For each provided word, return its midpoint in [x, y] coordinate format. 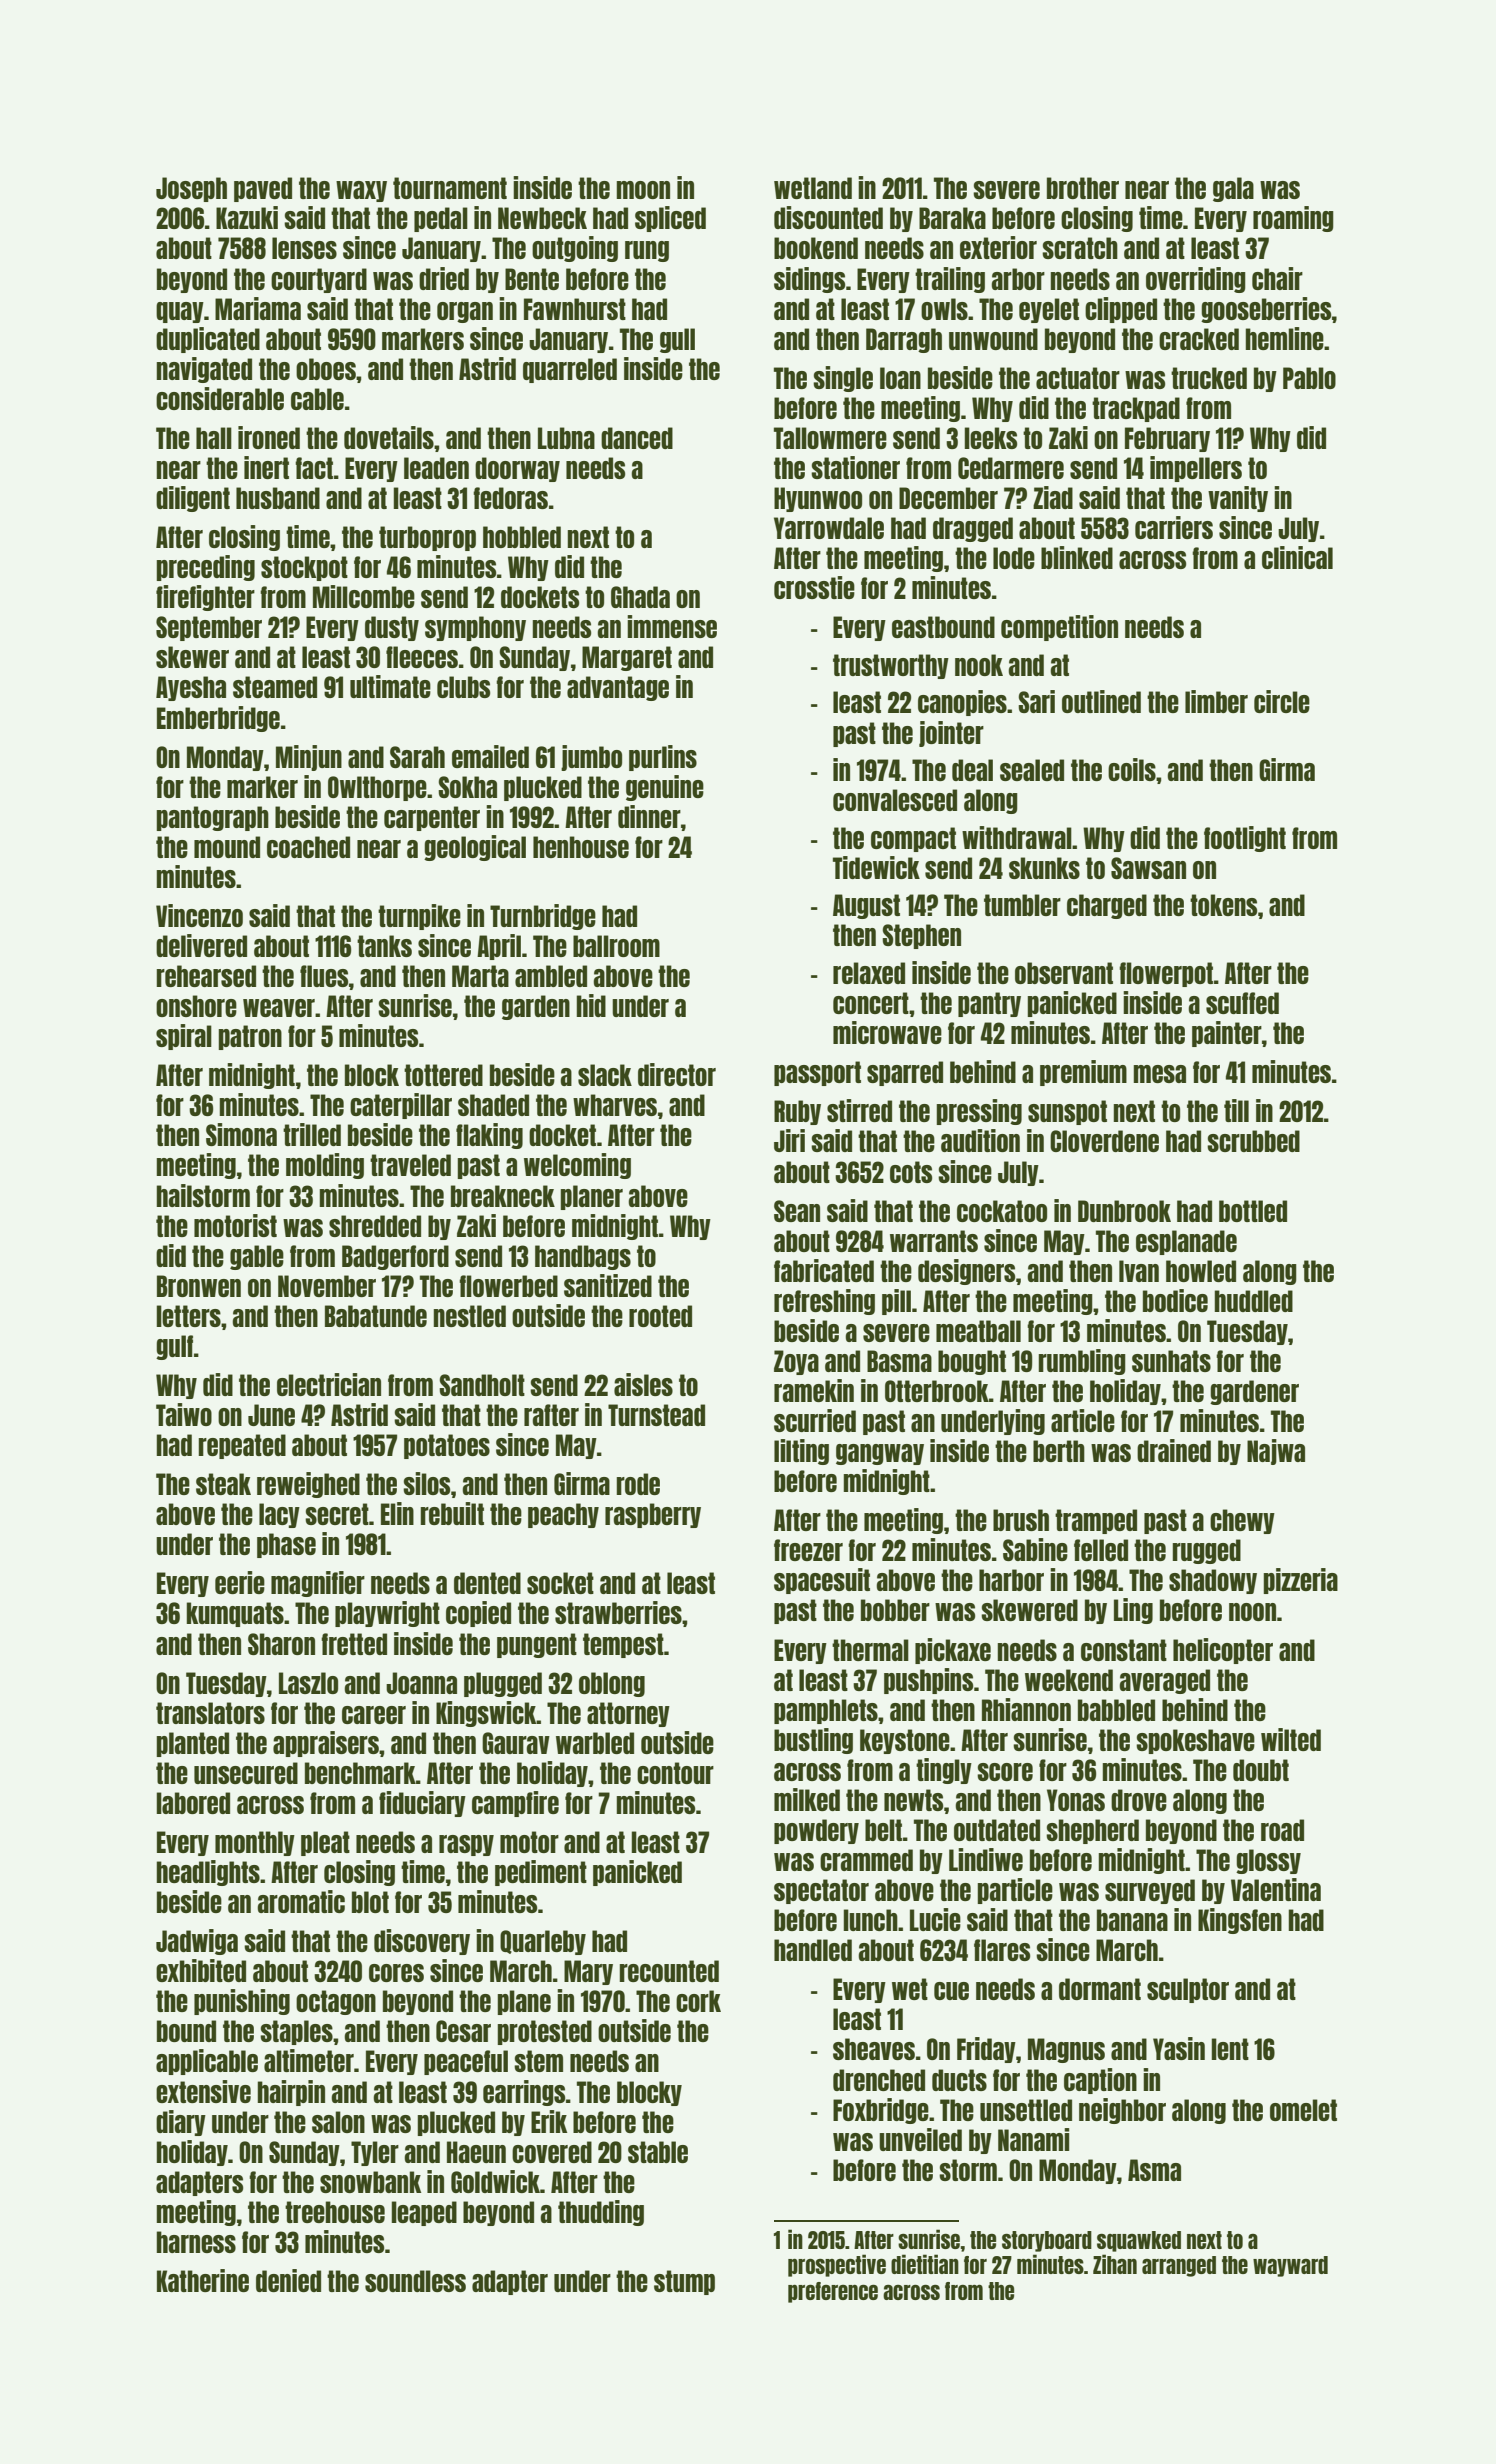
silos [426, 1483]
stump [684, 2282]
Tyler [375, 2153]
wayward [1290, 2266]
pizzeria [1301, 1581]
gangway [880, 1454]
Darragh [904, 340]
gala [1233, 189]
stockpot [304, 568]
